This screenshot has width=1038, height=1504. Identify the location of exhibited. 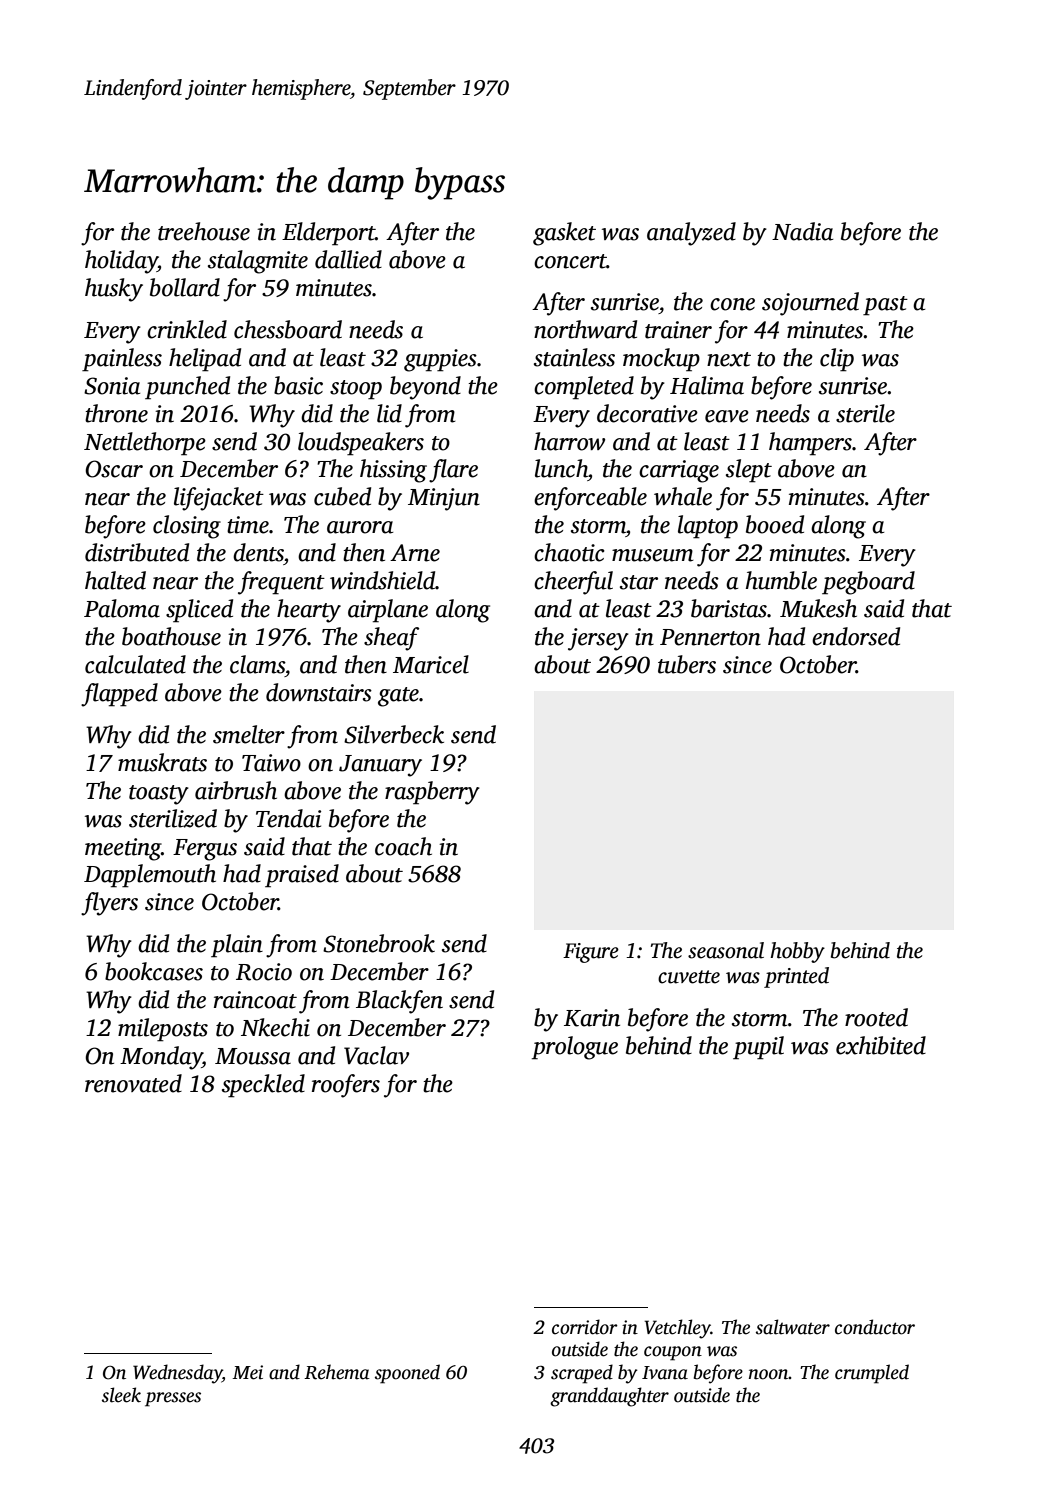
(881, 1045).
